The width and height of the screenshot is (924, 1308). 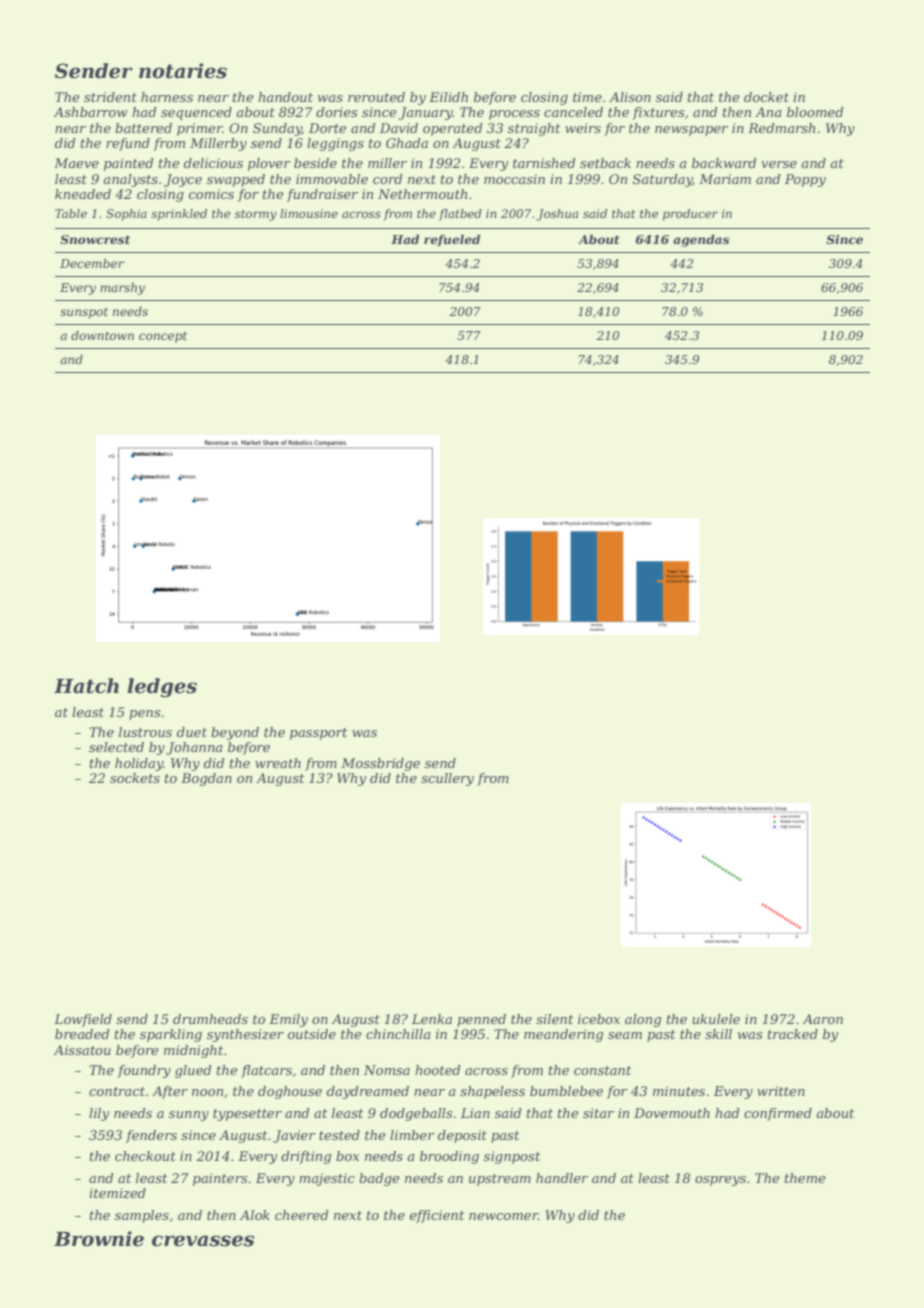 What do you see at coordinates (766, 97) in the screenshot?
I see `docket` at bounding box center [766, 97].
